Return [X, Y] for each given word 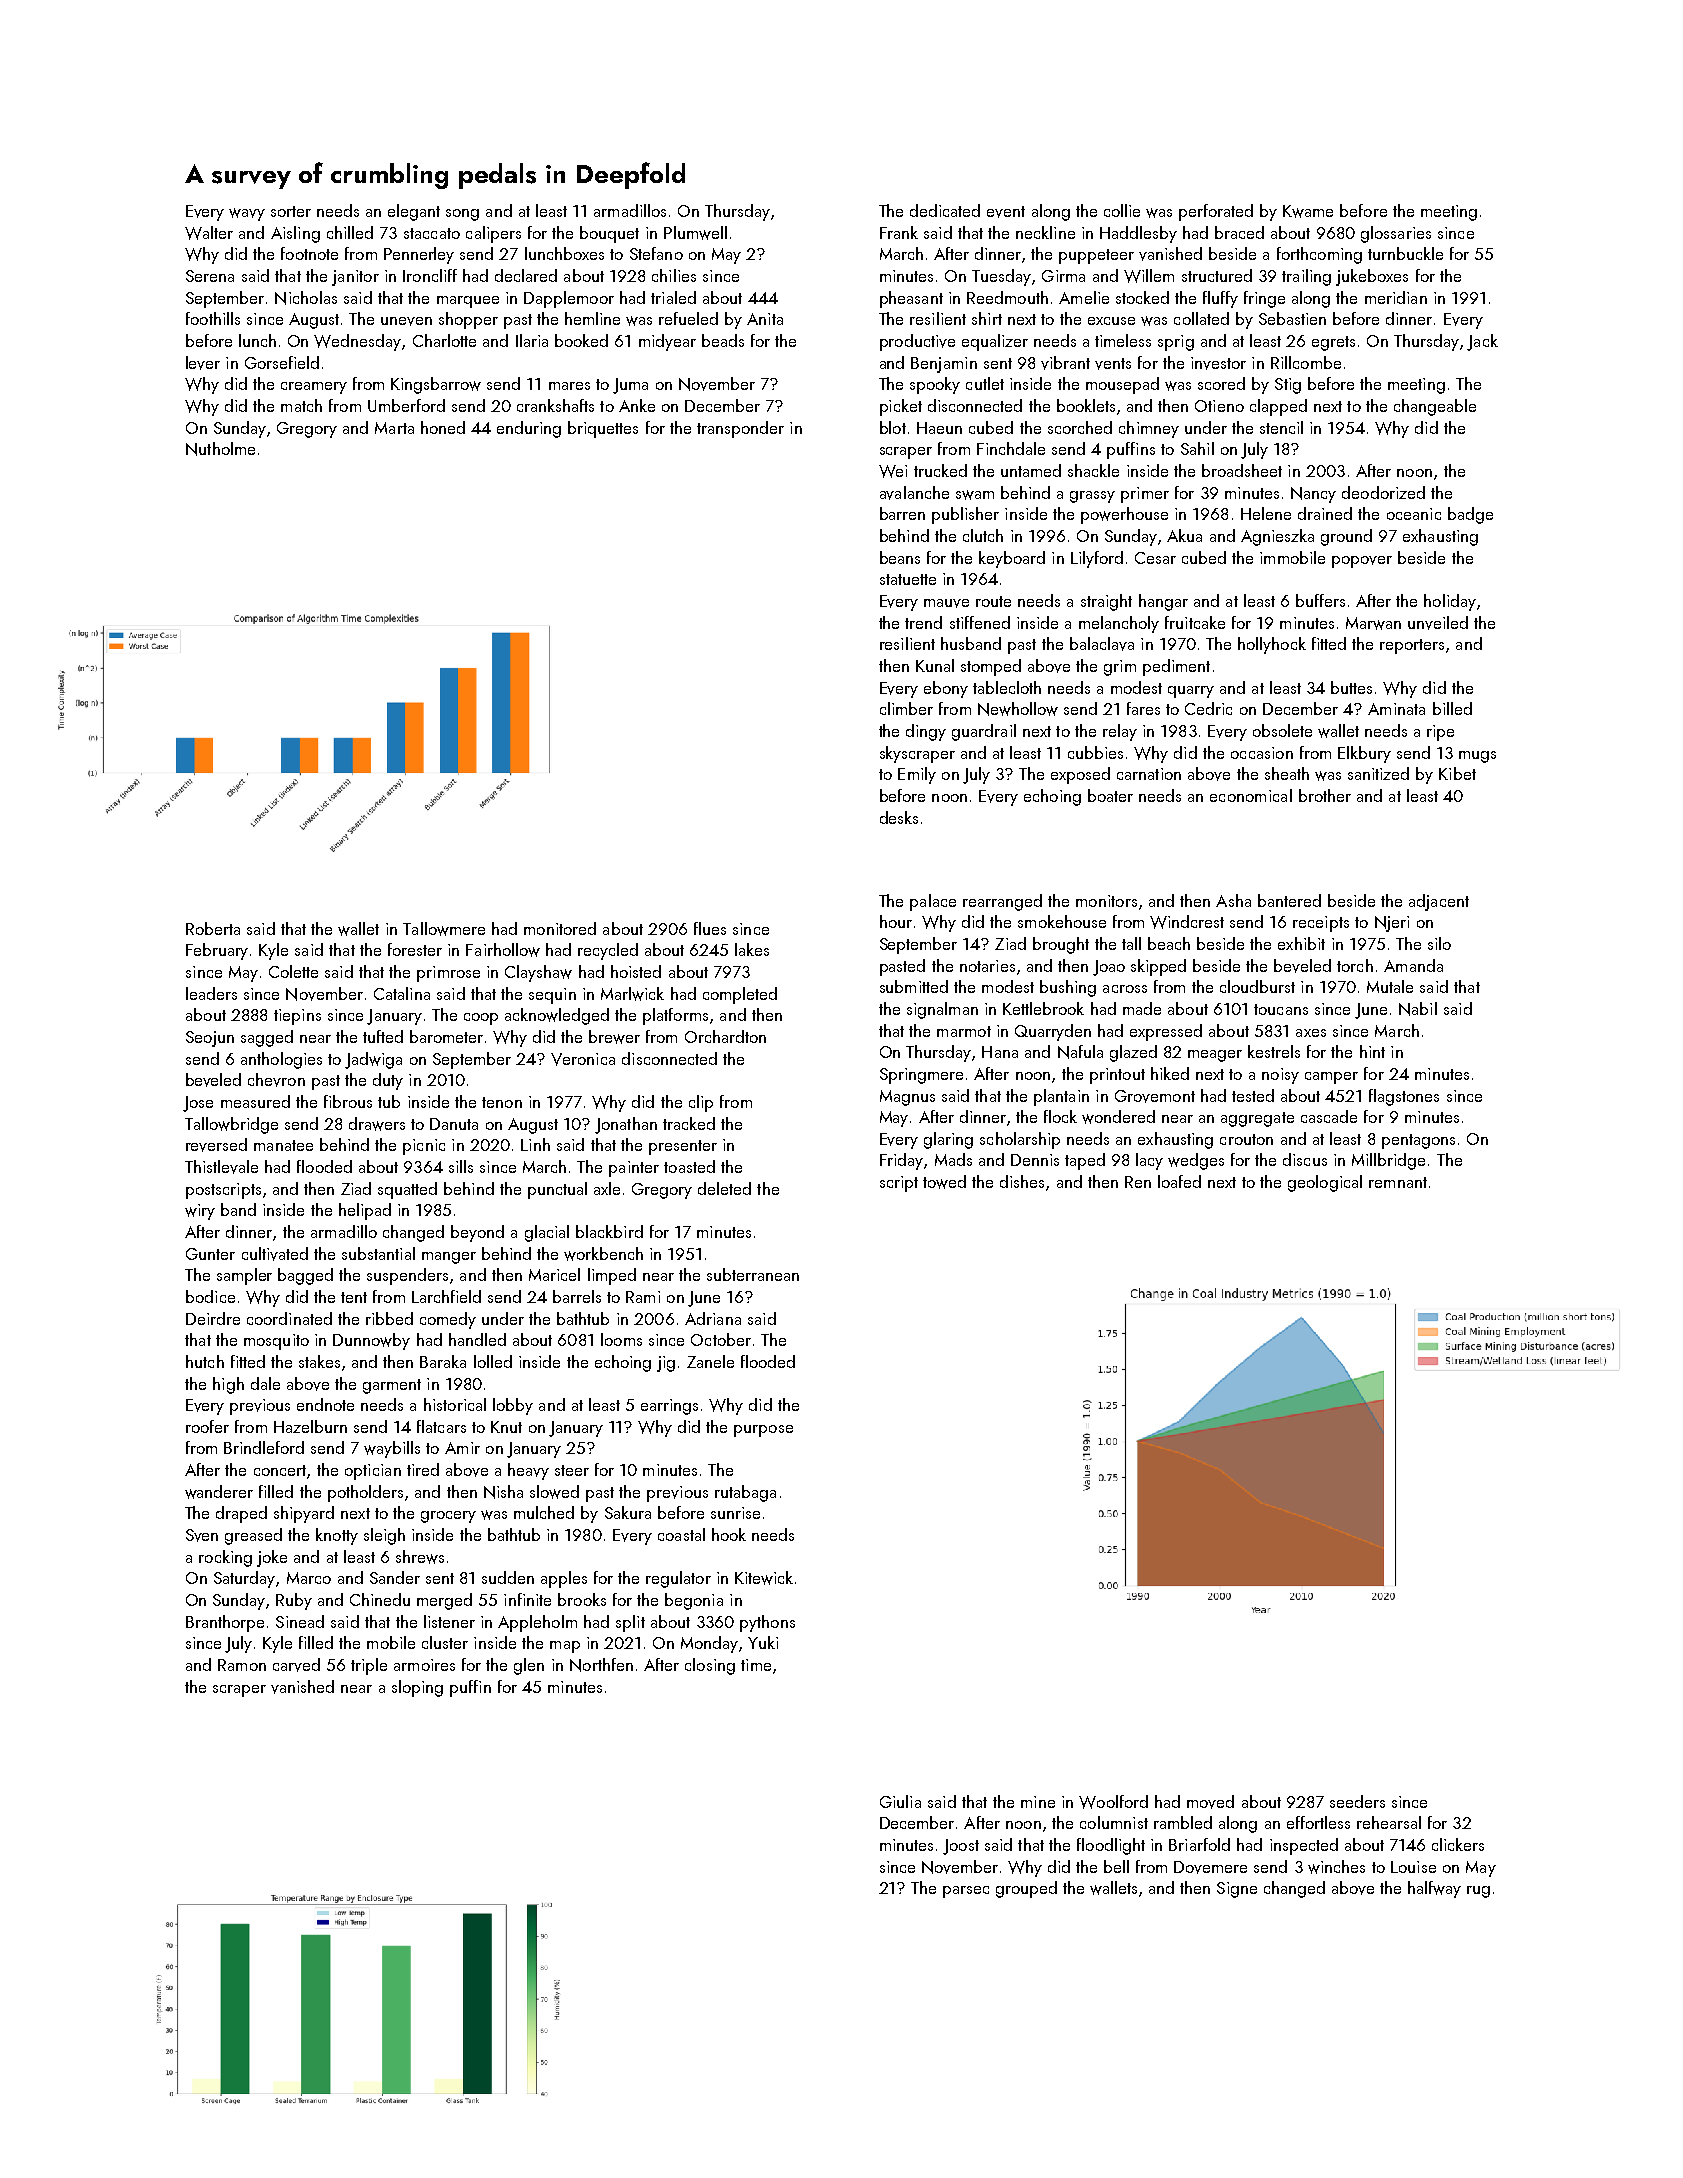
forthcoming [1319, 255]
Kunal [935, 665]
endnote [325, 1404]
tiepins [297, 1017]
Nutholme [220, 449]
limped [612, 1276]
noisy [1280, 1076]
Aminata [1396, 709]
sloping [417, 1688]
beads [723, 340]
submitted [914, 986]
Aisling [295, 234]
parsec [966, 1892]
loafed [1179, 1181]
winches [1336, 1867]
